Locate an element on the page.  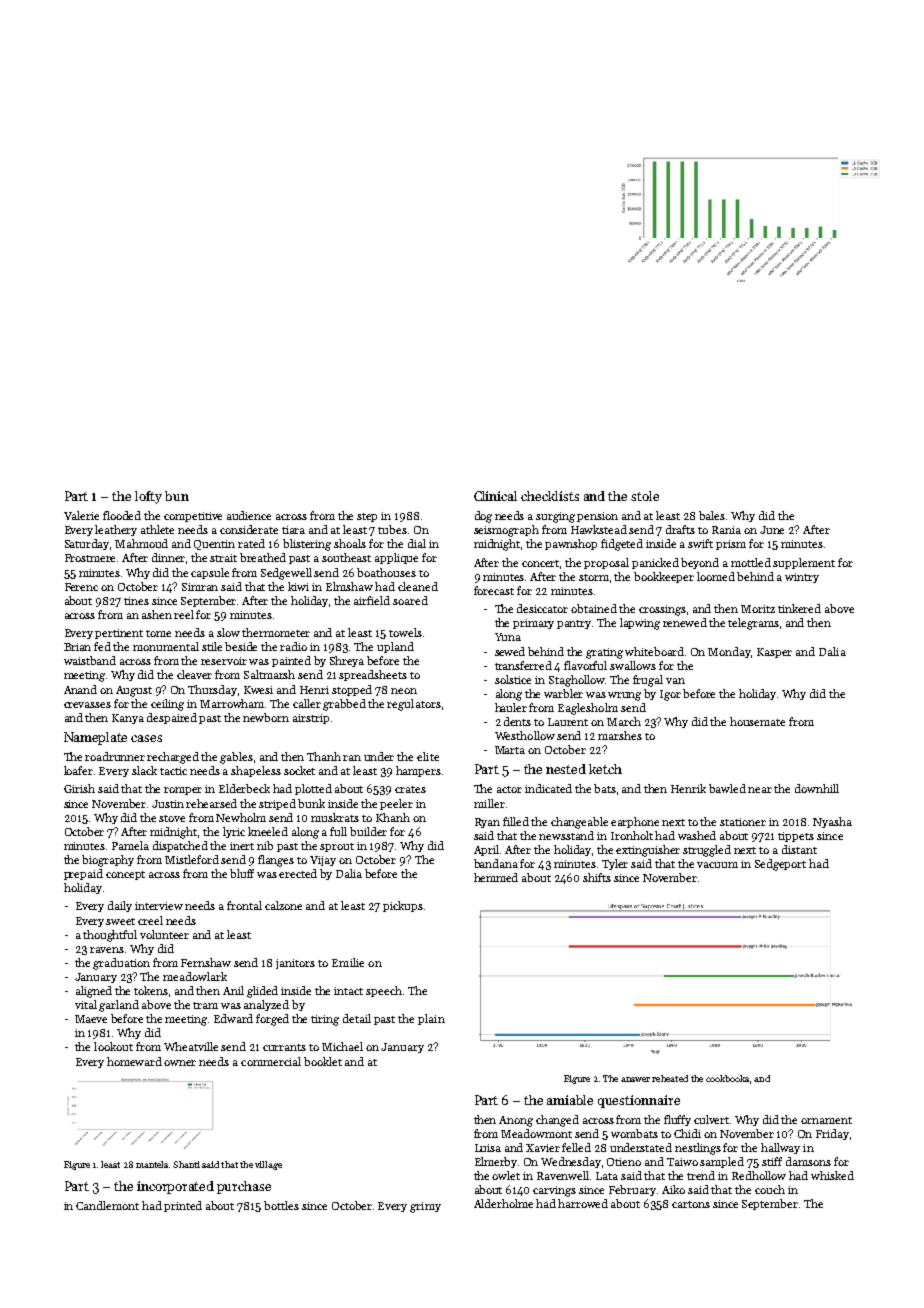
Luisa is located at coordinates (488, 1148).
